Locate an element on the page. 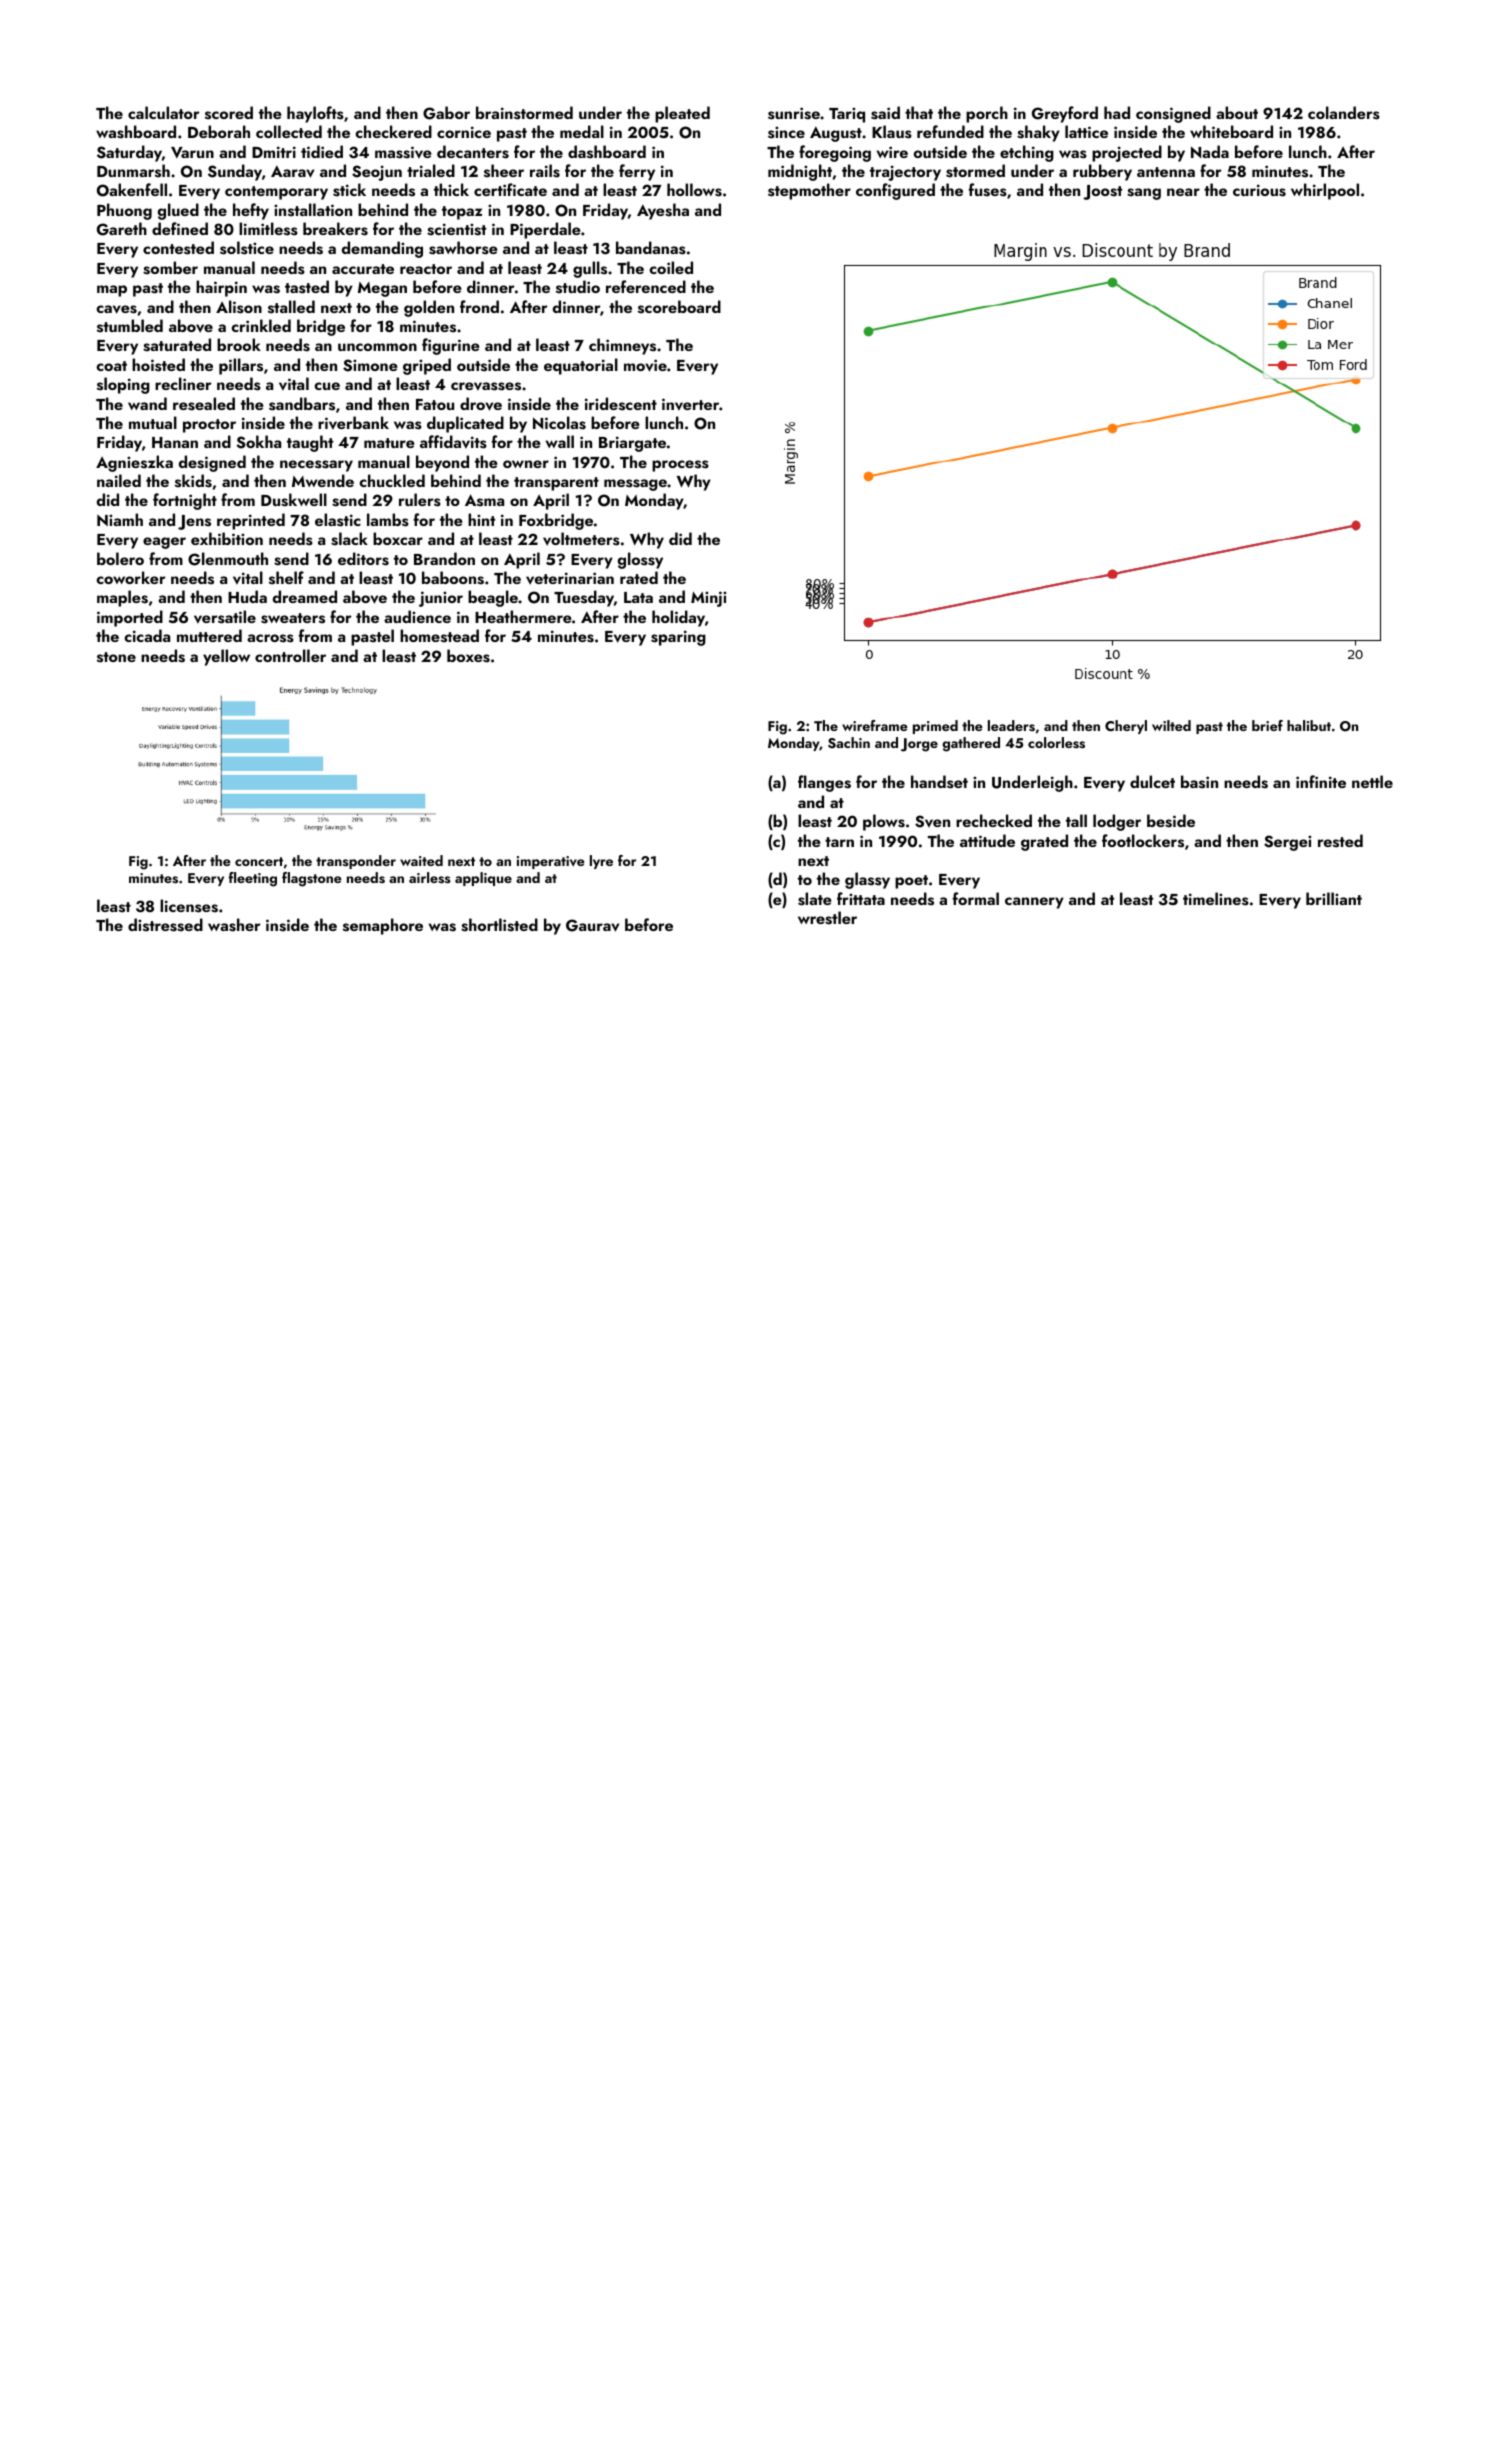 This page has height=2464, width=1496. process is located at coordinates (680, 466).
